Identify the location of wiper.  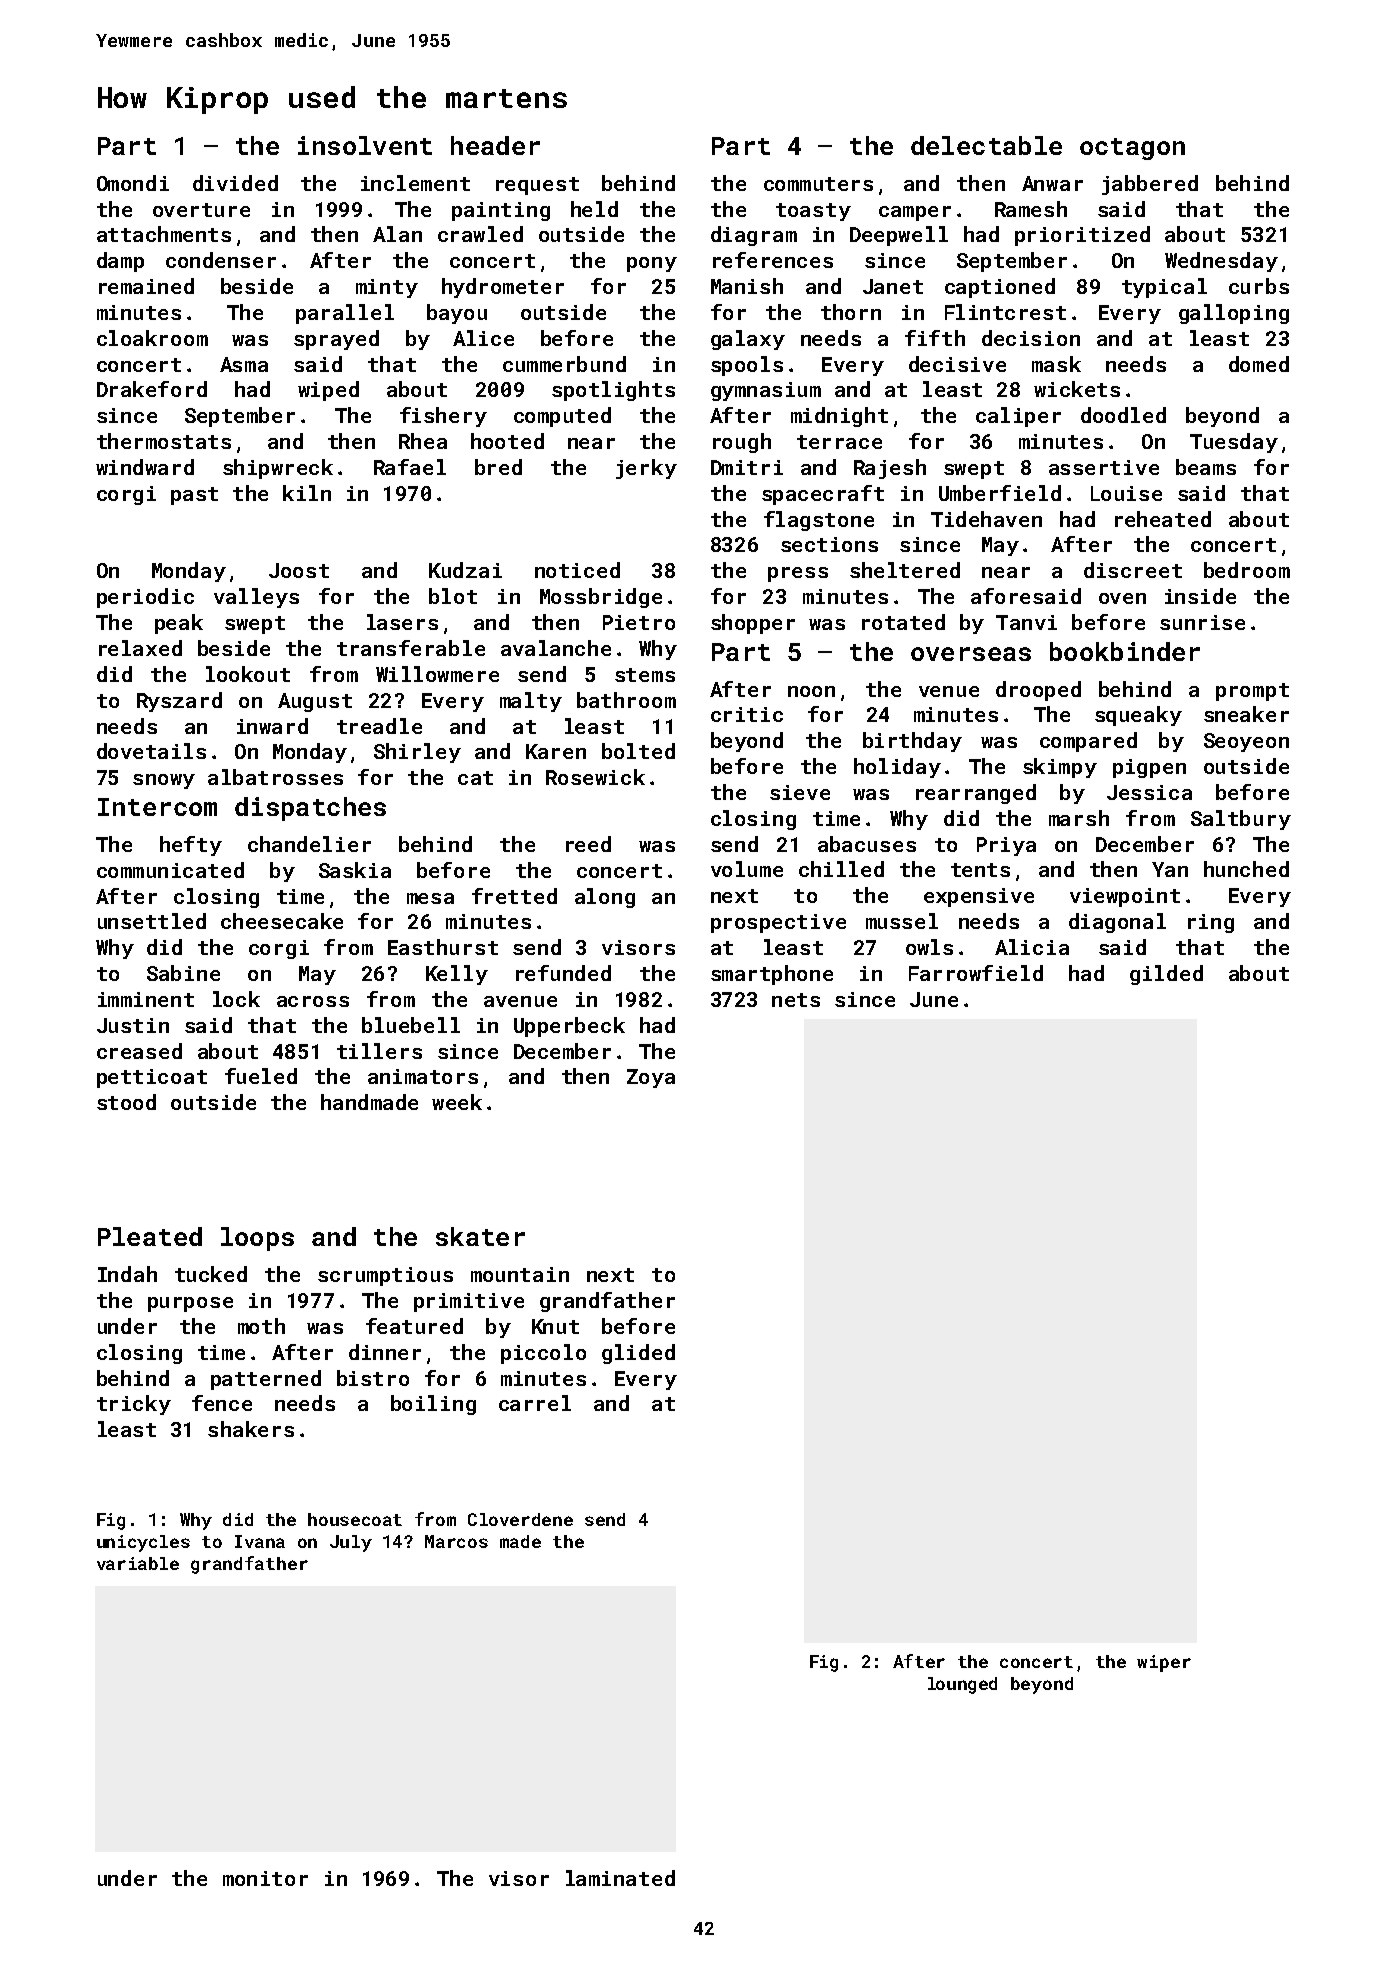
(1164, 1663).
